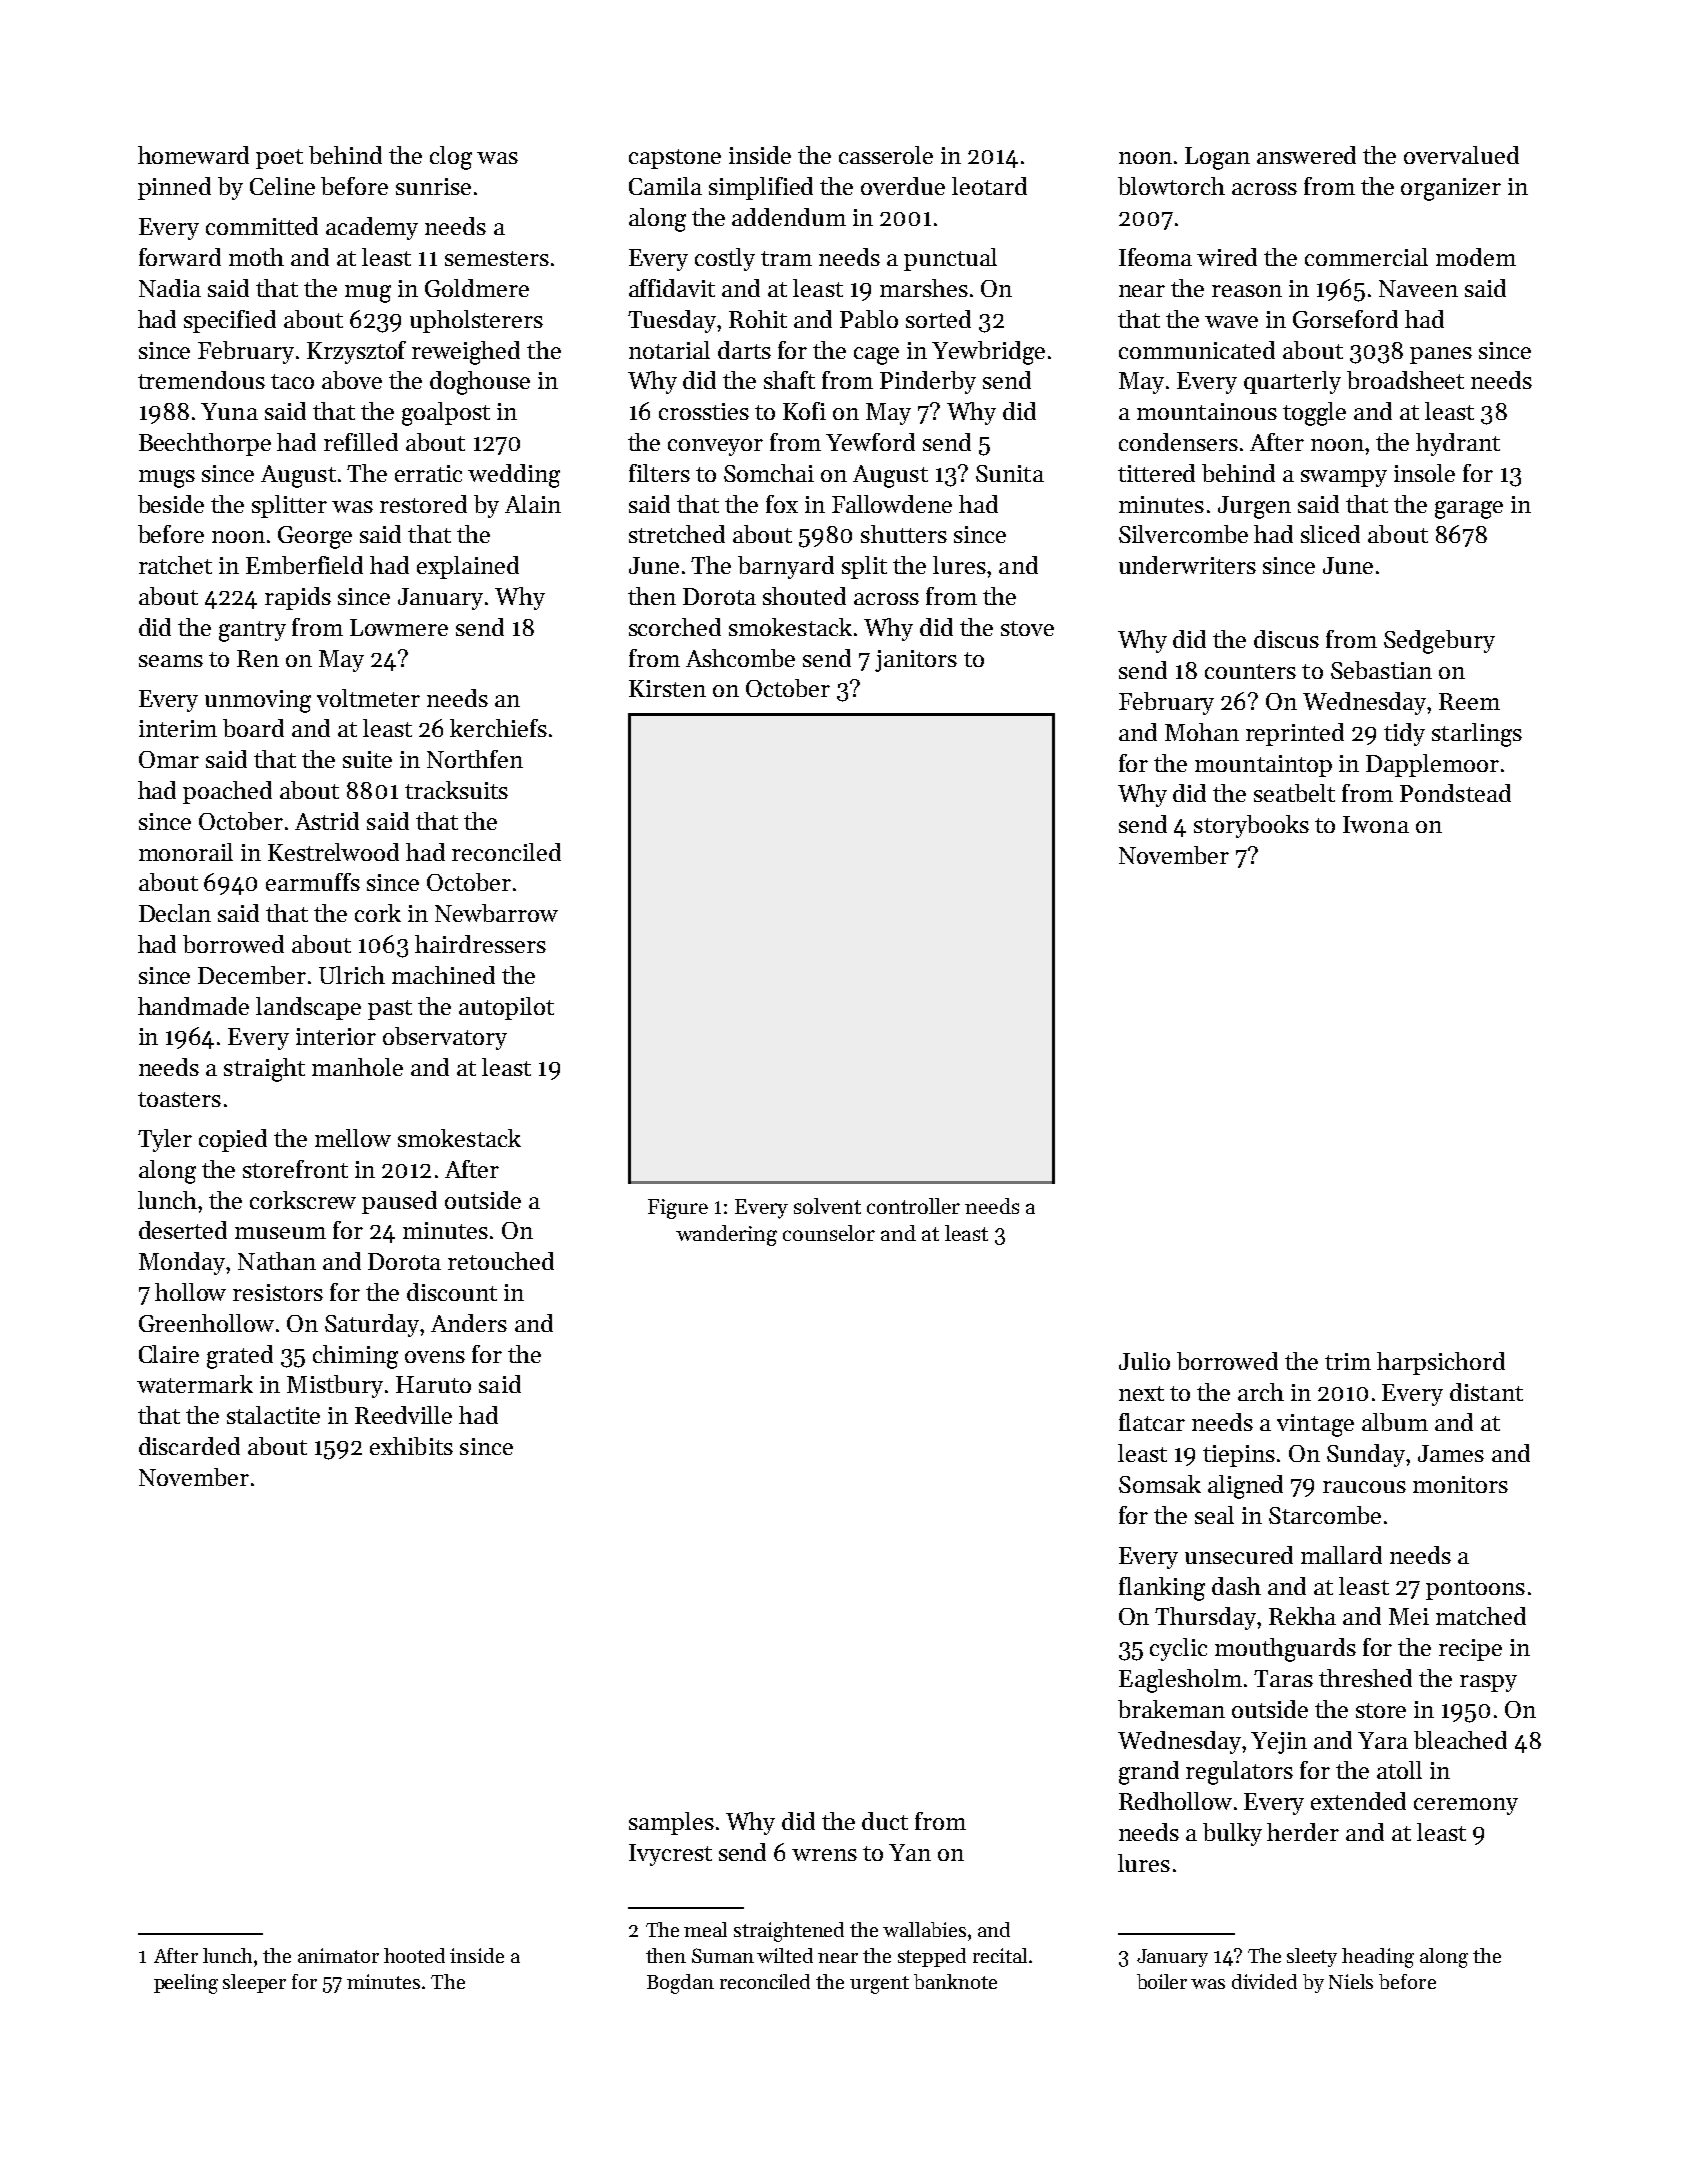 Image resolution: width=1683 pixels, height=2178 pixels. Describe the element at coordinates (1455, 793) in the image. I see `Pondstead` at that location.
